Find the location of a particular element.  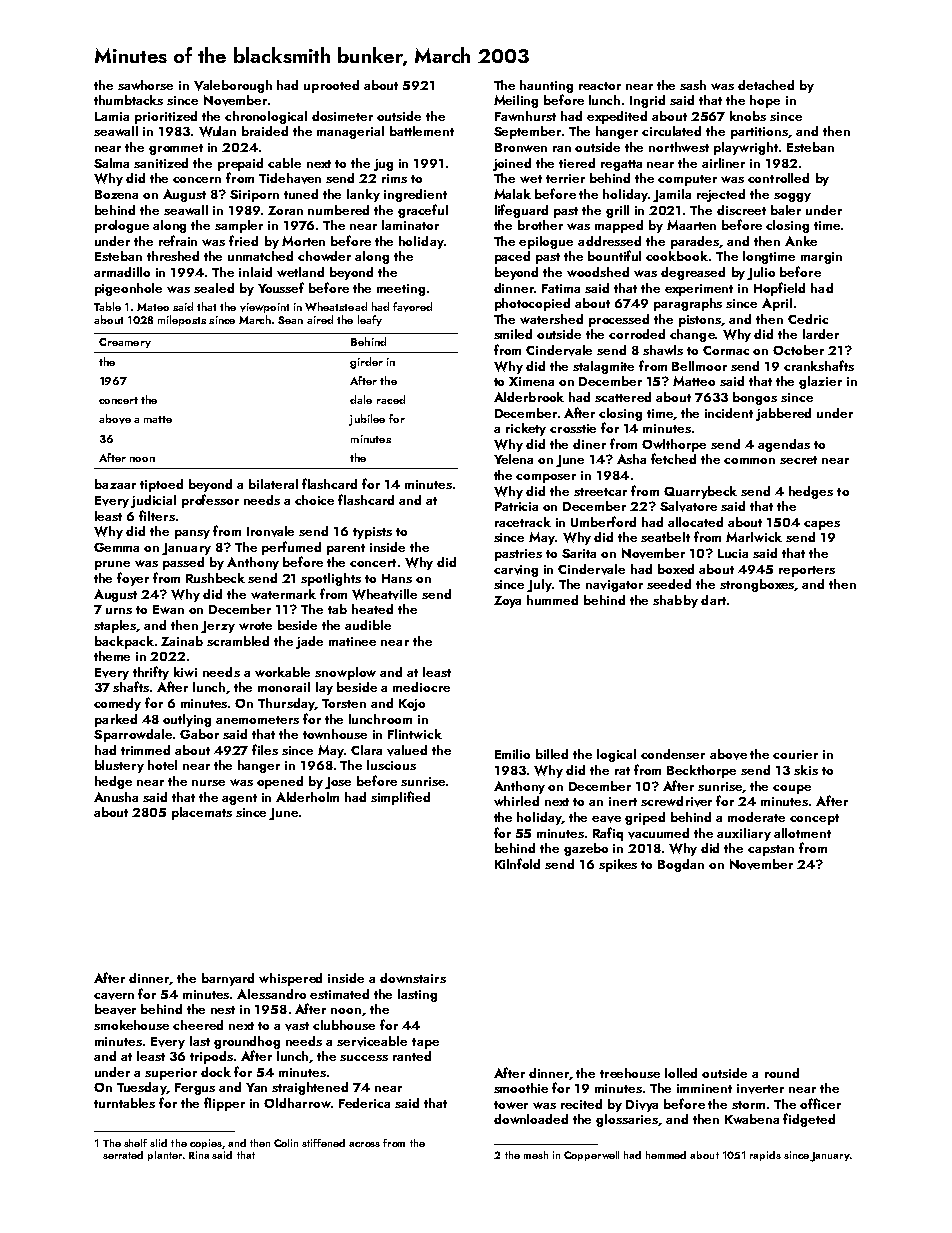

Umberford is located at coordinates (603, 521).
